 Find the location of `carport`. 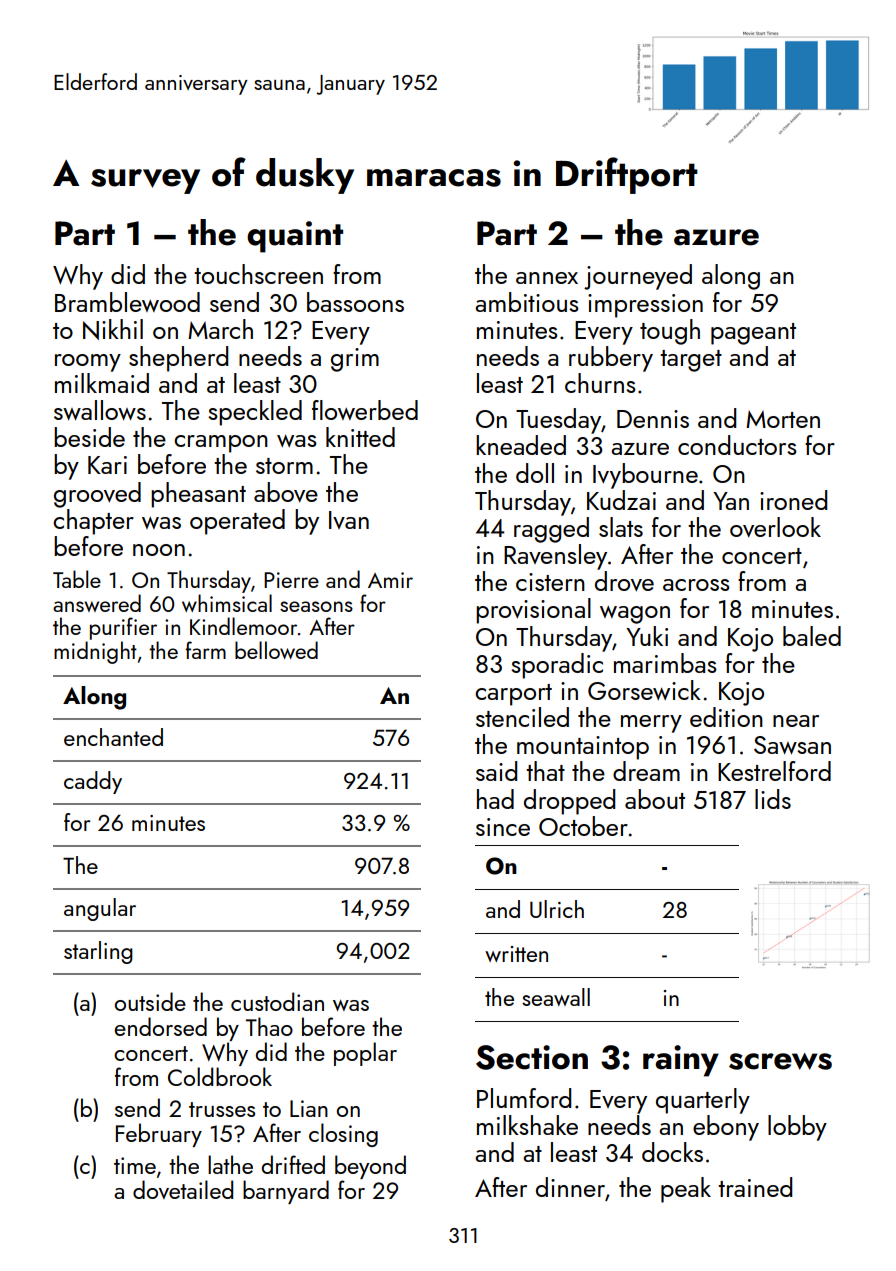

carport is located at coordinates (513, 695).
